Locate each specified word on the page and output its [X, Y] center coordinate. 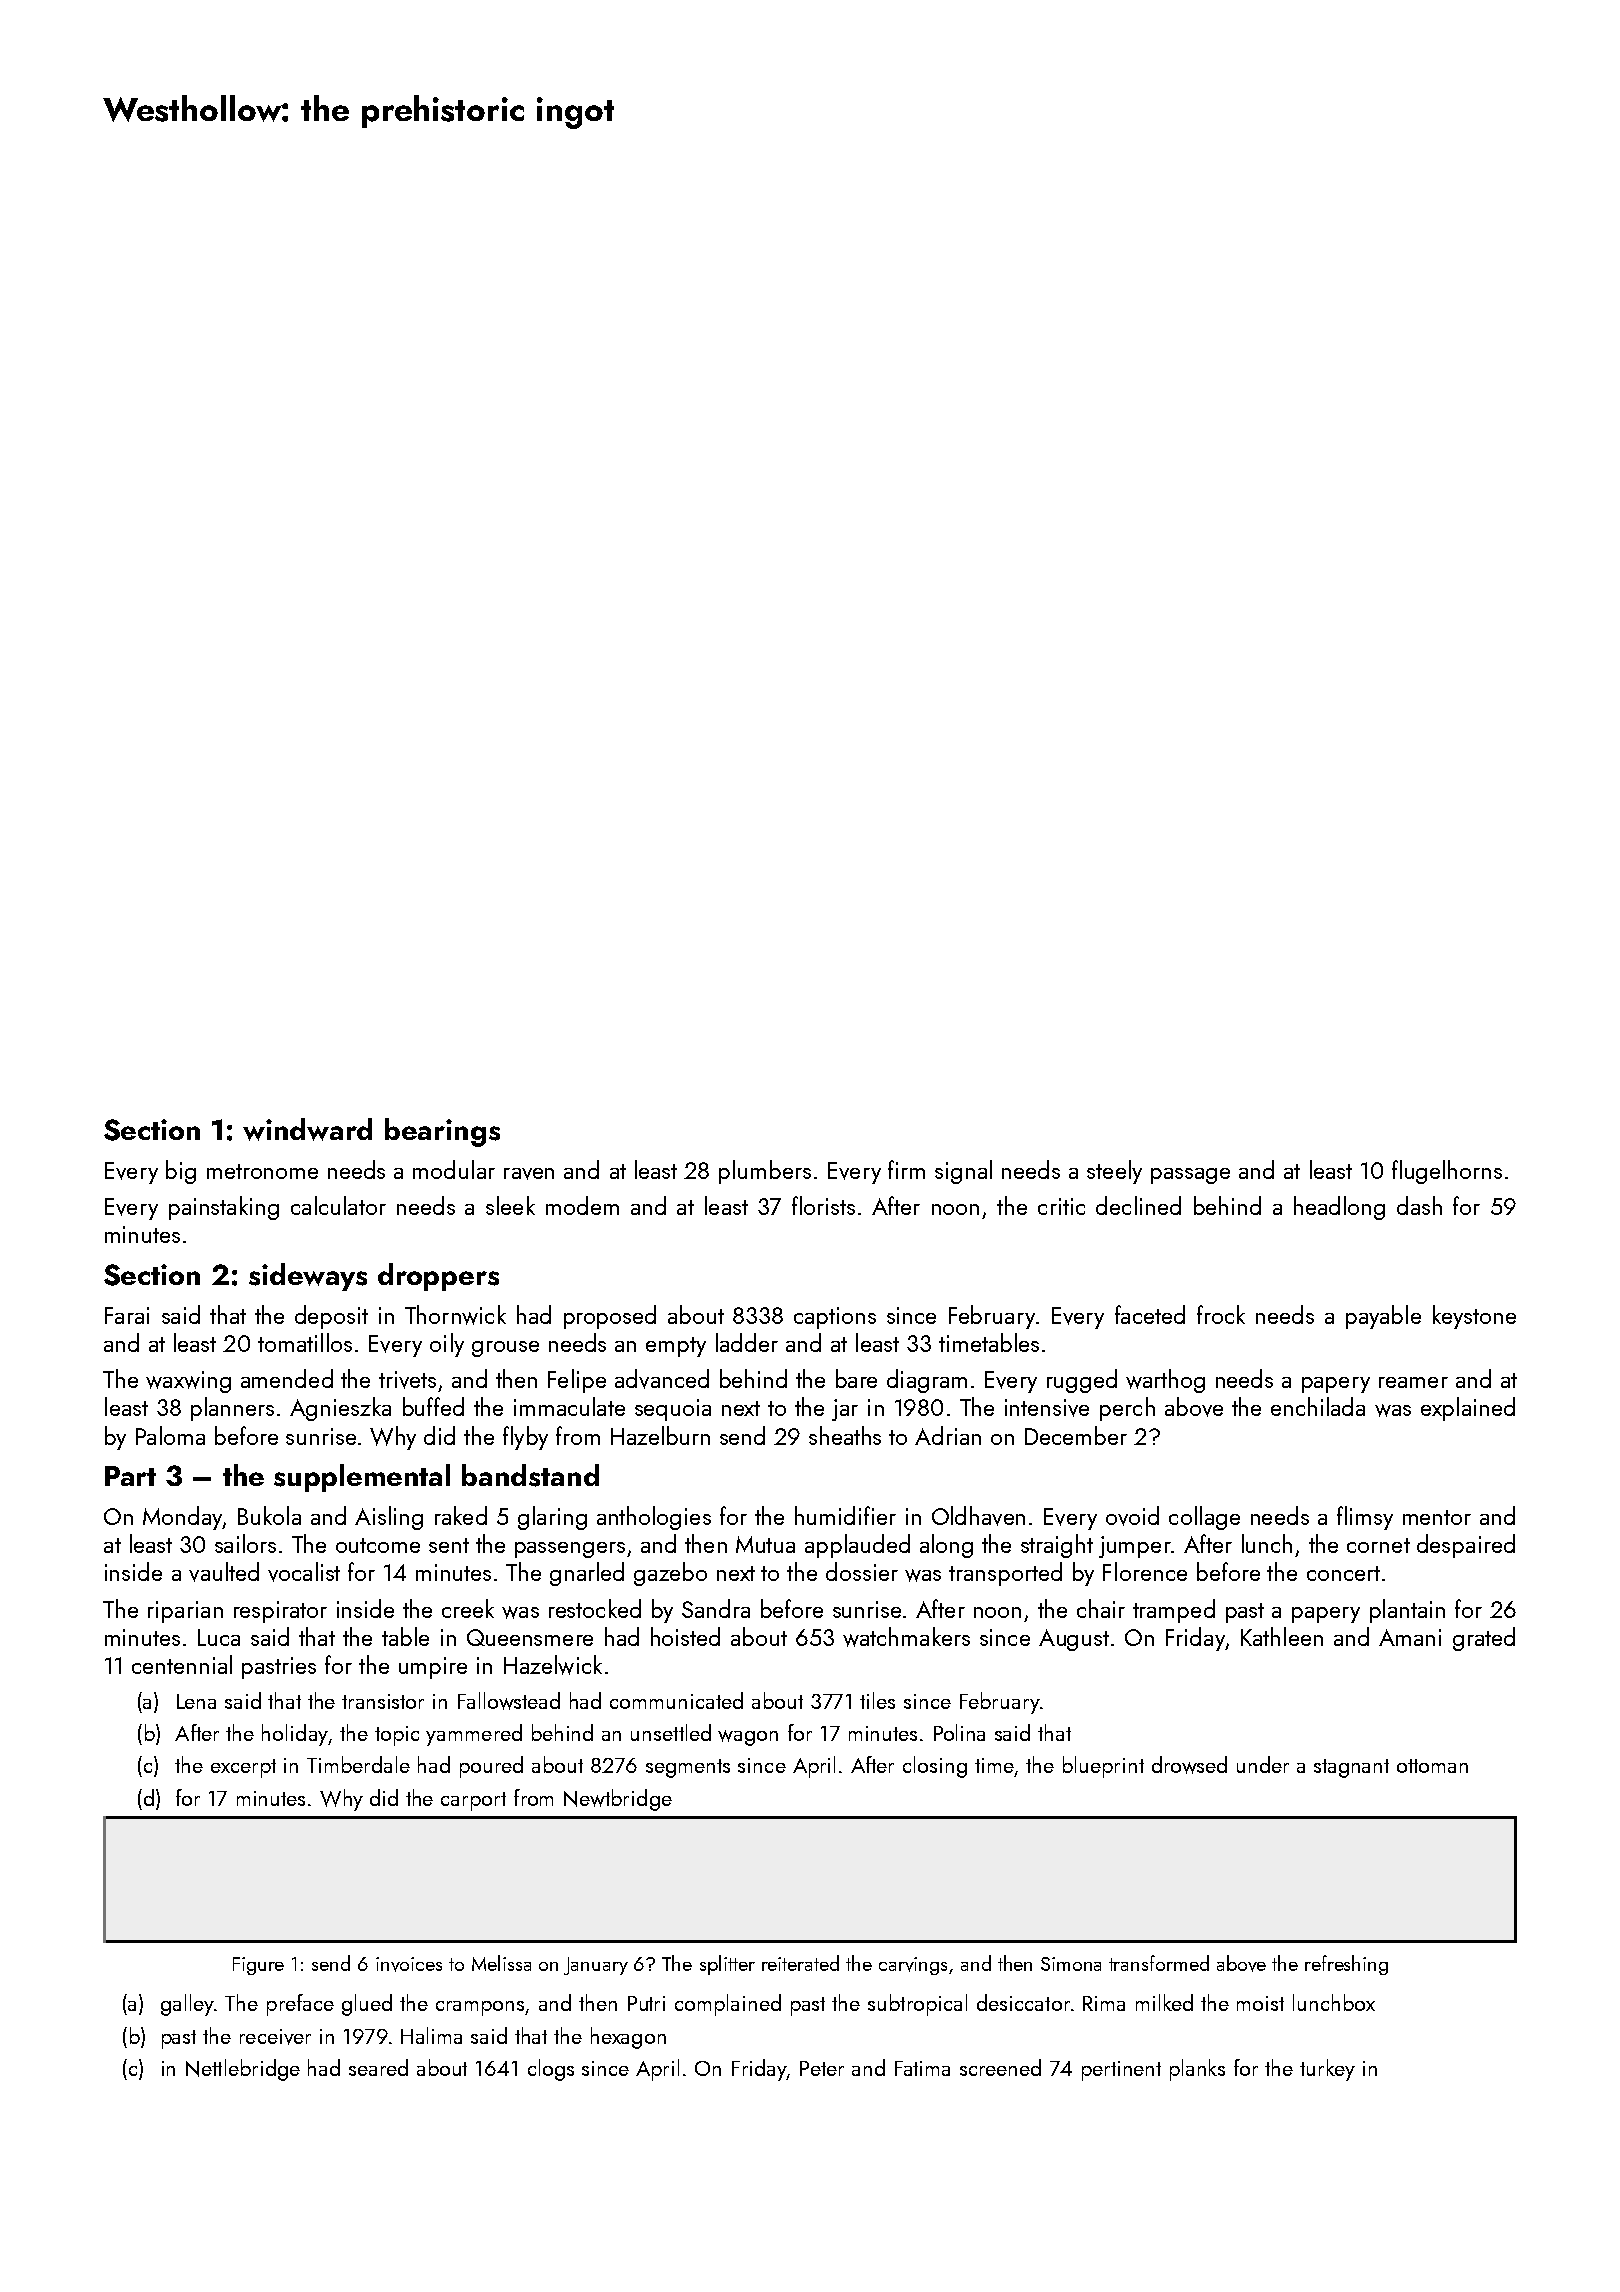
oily [447, 1345]
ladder [747, 1342]
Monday [183, 1518]
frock [1221, 1314]
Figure [258, 1966]
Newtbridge [618, 1800]
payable [1383, 1317]
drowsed [1189, 1765]
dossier [862, 1571]
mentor [1437, 1517]
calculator [338, 1205]
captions [835, 1318]
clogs [551, 2070]
